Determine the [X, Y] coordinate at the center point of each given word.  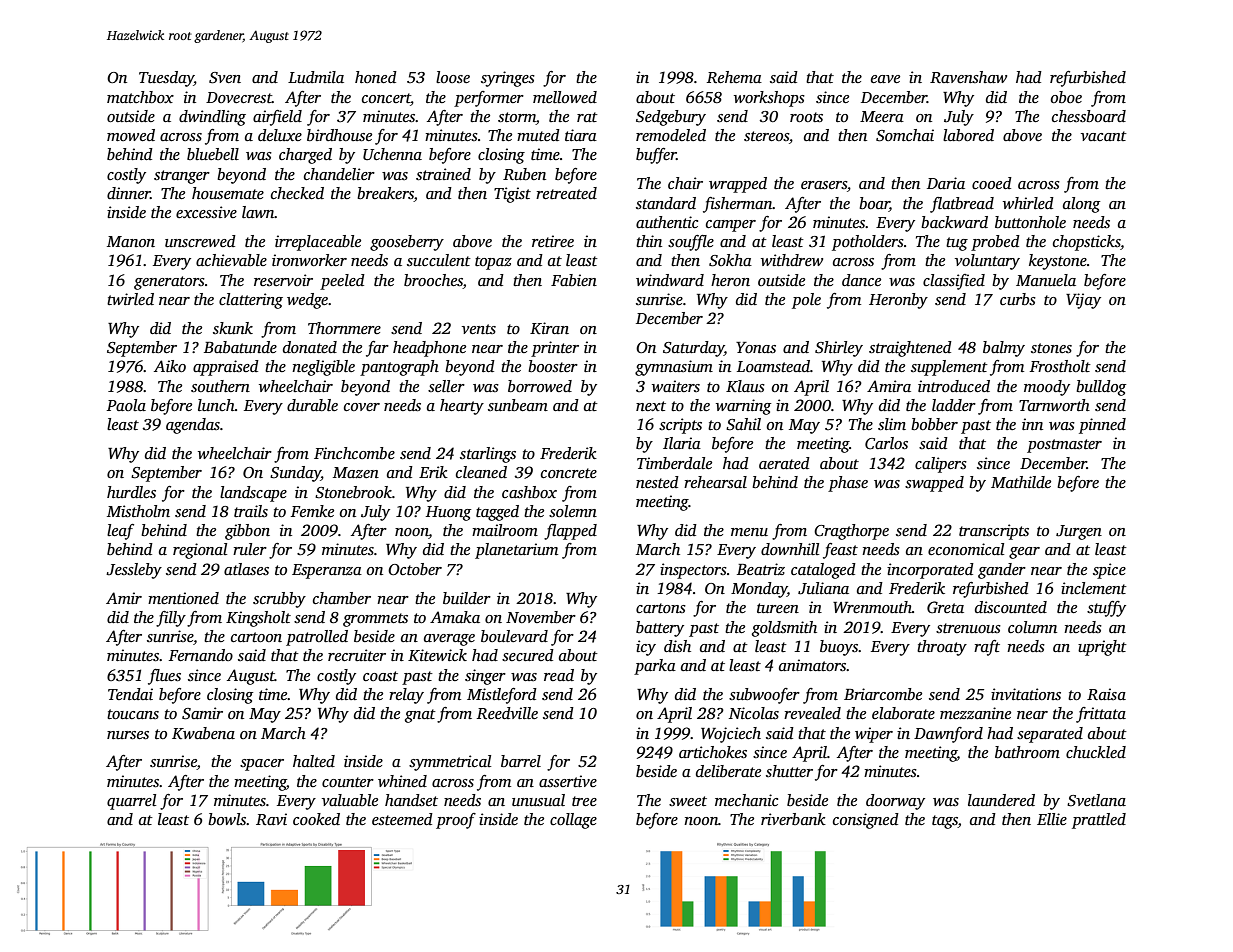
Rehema [734, 77]
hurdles [131, 492]
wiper [874, 735]
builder [467, 598]
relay [406, 696]
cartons [661, 608]
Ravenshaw [968, 77]
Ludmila [316, 77]
